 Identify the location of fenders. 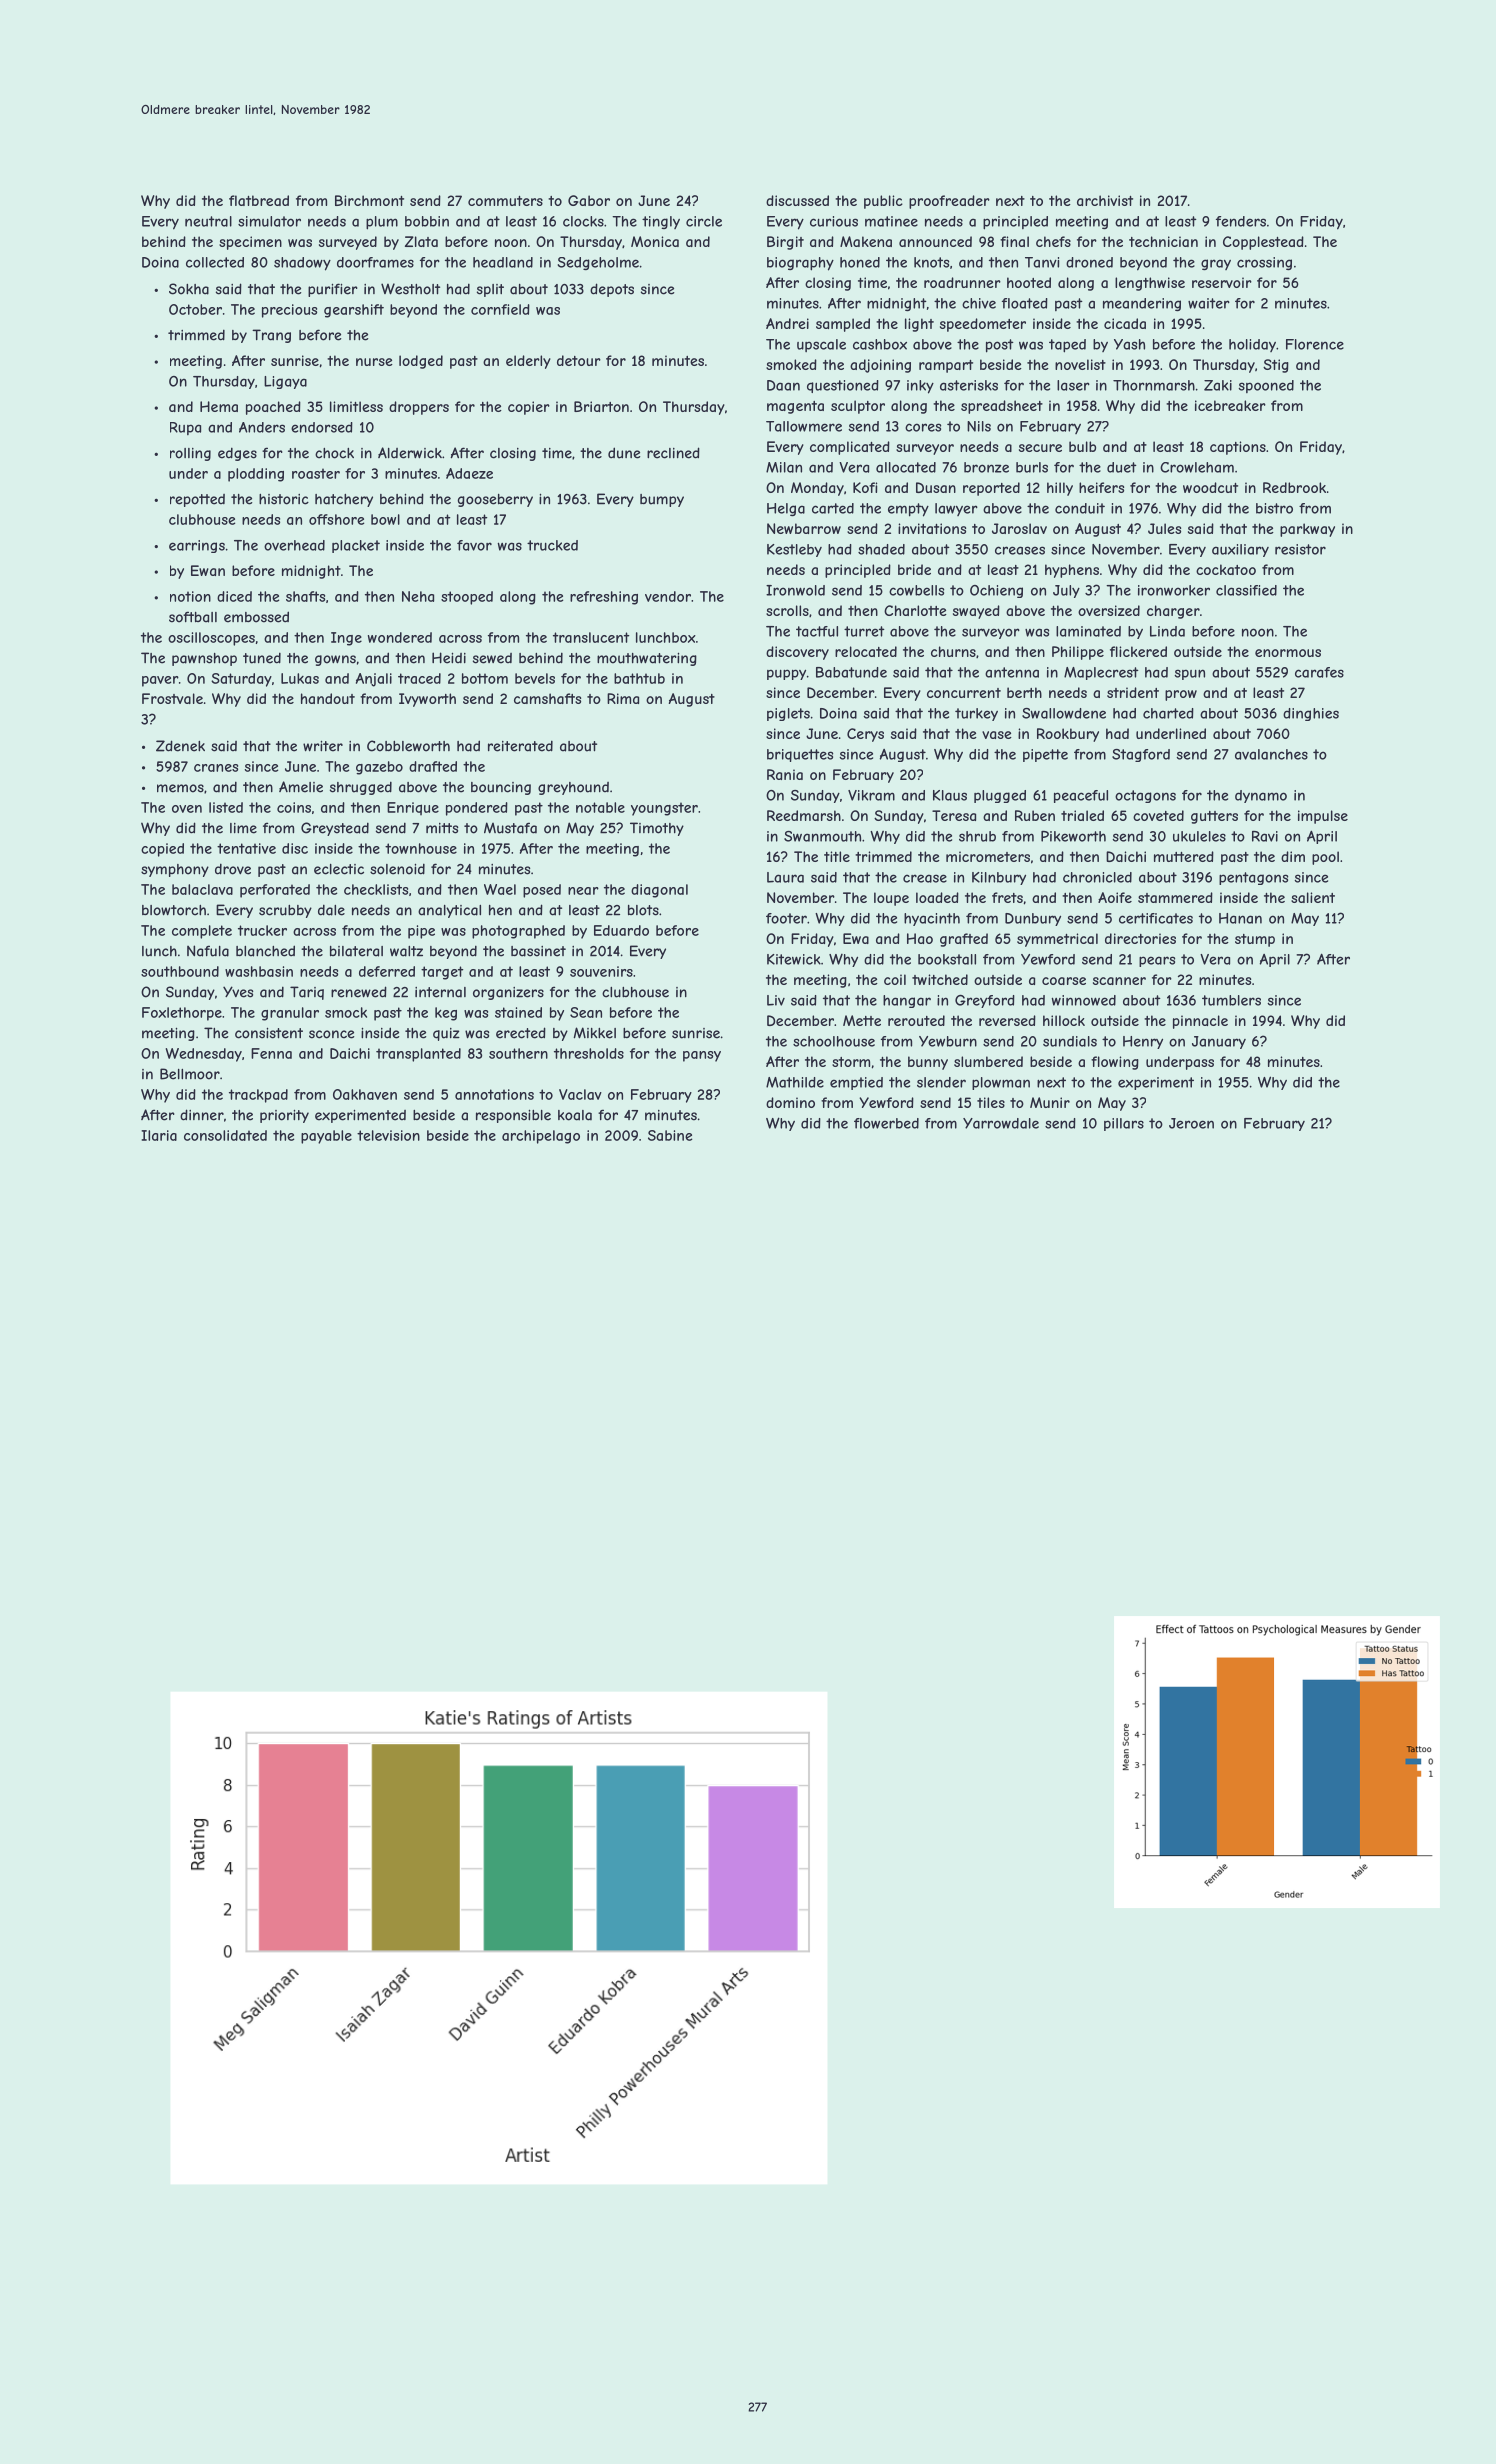
(1241, 221).
